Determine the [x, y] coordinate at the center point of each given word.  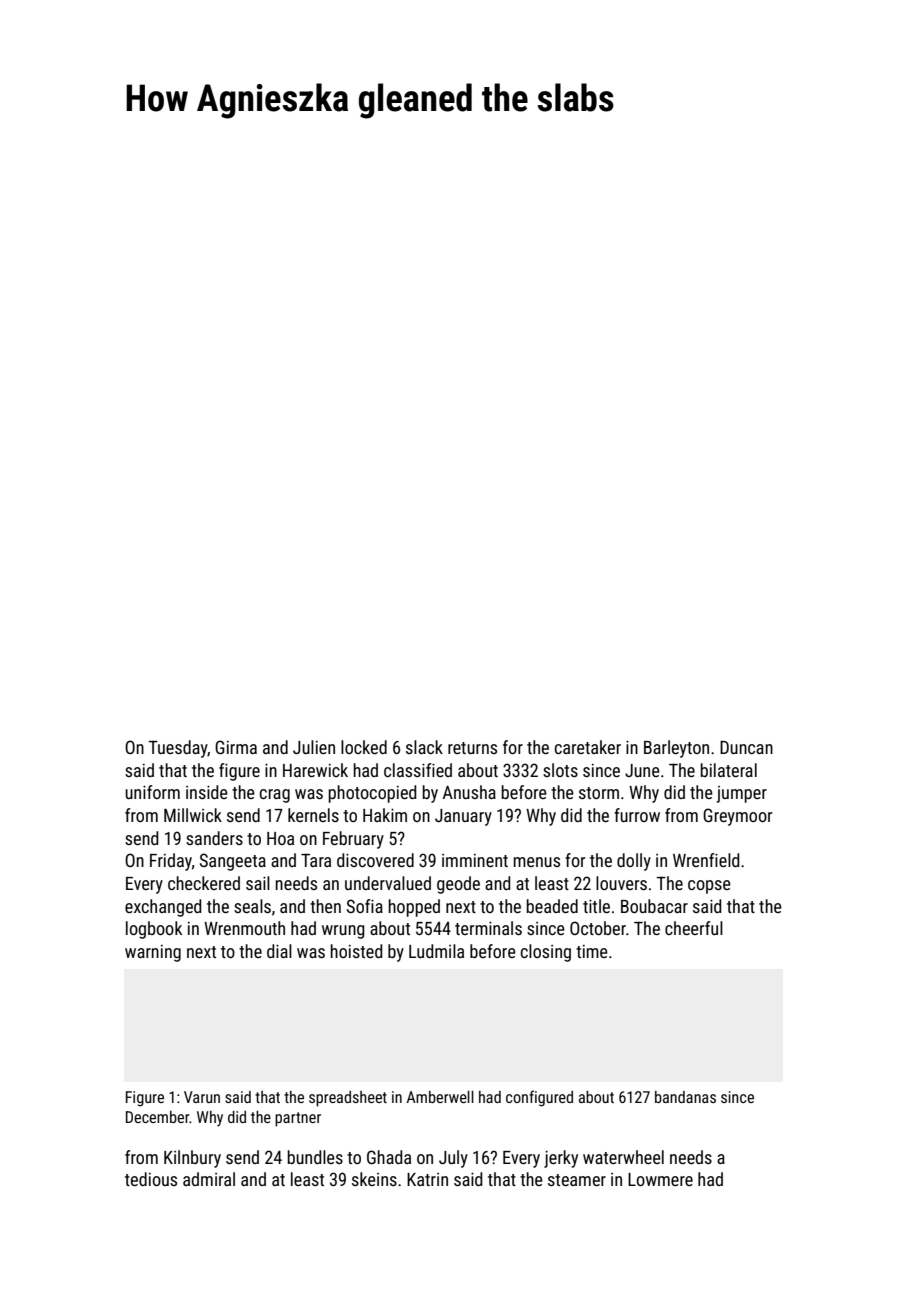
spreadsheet [348, 1099]
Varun [202, 1097]
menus [537, 862]
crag [275, 796]
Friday [171, 862]
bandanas [685, 1097]
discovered [375, 860]
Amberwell [440, 1097]
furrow [637, 815]
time [592, 951]
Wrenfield [706, 860]
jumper [742, 794]
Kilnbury [192, 1159]
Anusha [469, 792]
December [158, 1117]
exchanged [163, 908]
